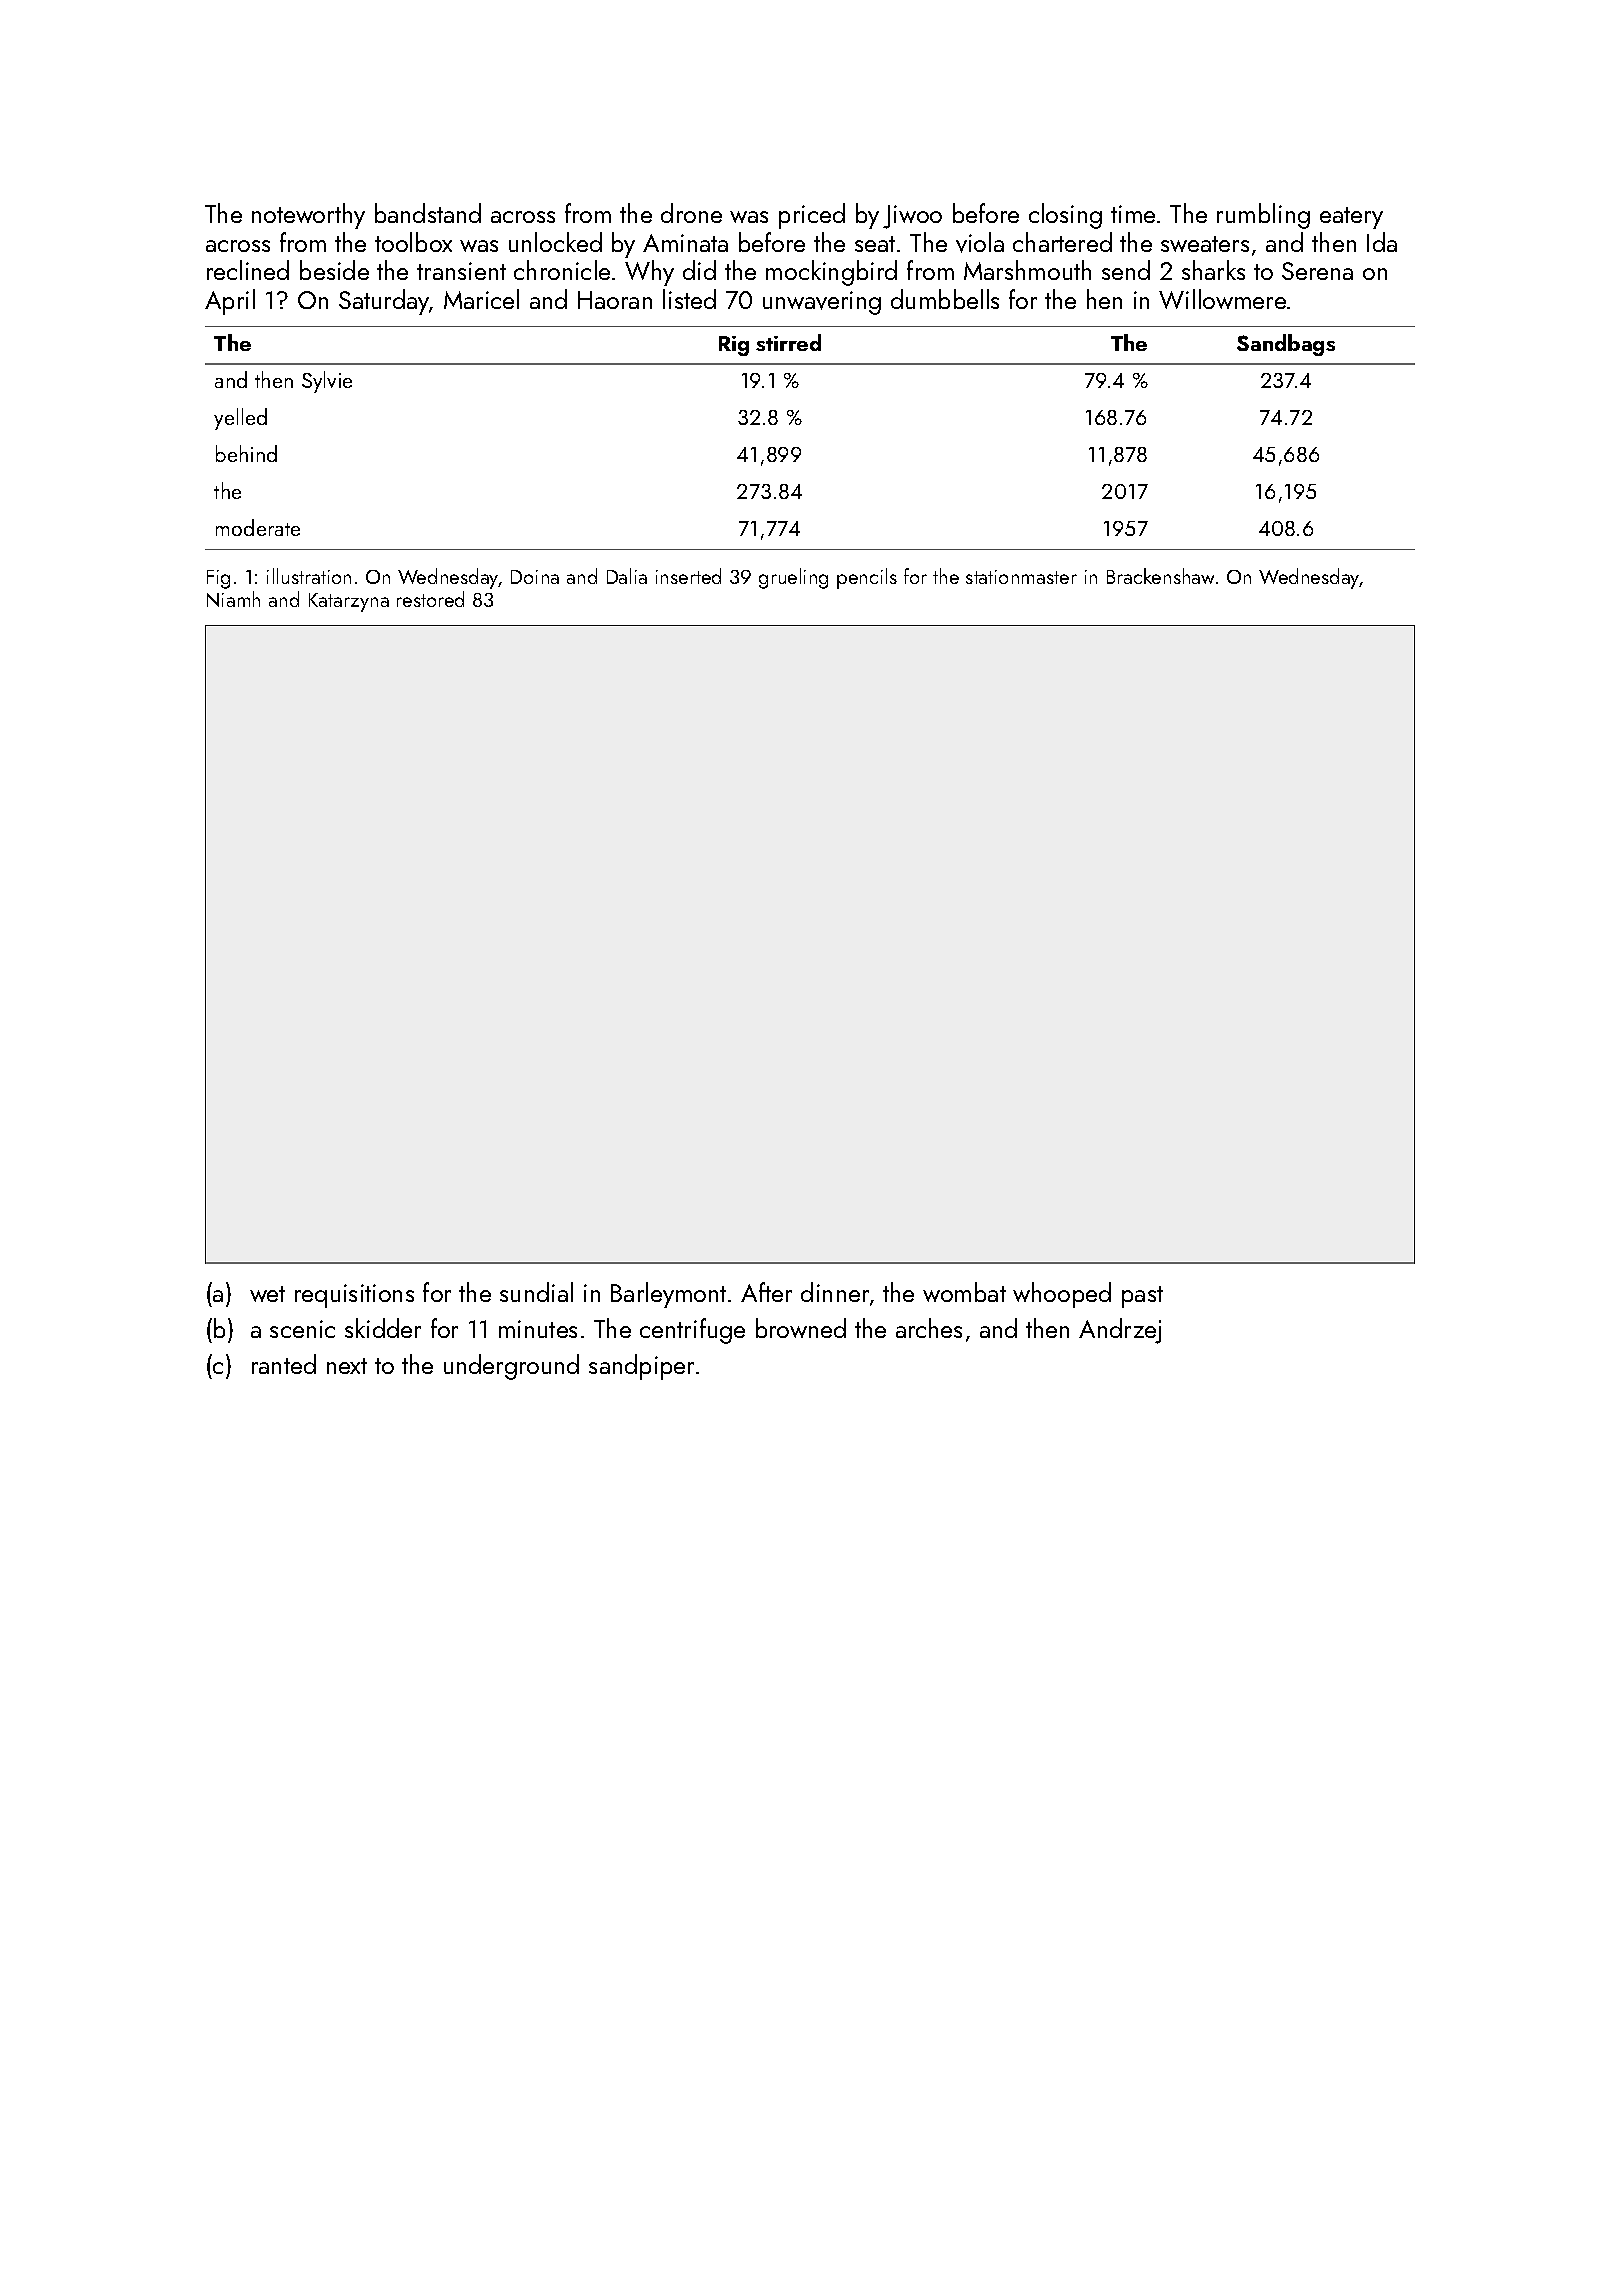 This screenshot has width=1620, height=2292. What do you see at coordinates (535, 577) in the screenshot?
I see `Doina` at bounding box center [535, 577].
